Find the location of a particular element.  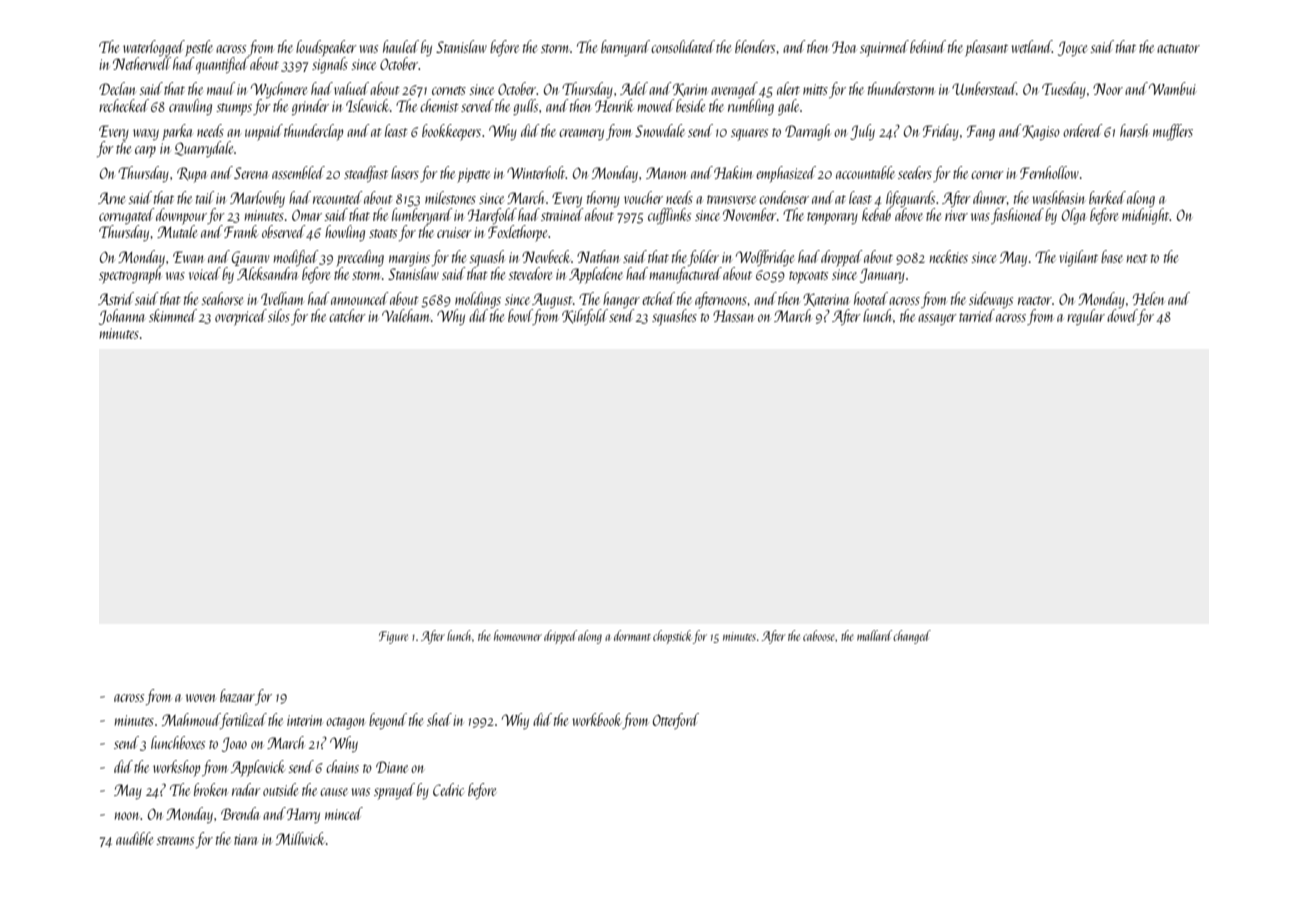

woven is located at coordinates (201, 698).
